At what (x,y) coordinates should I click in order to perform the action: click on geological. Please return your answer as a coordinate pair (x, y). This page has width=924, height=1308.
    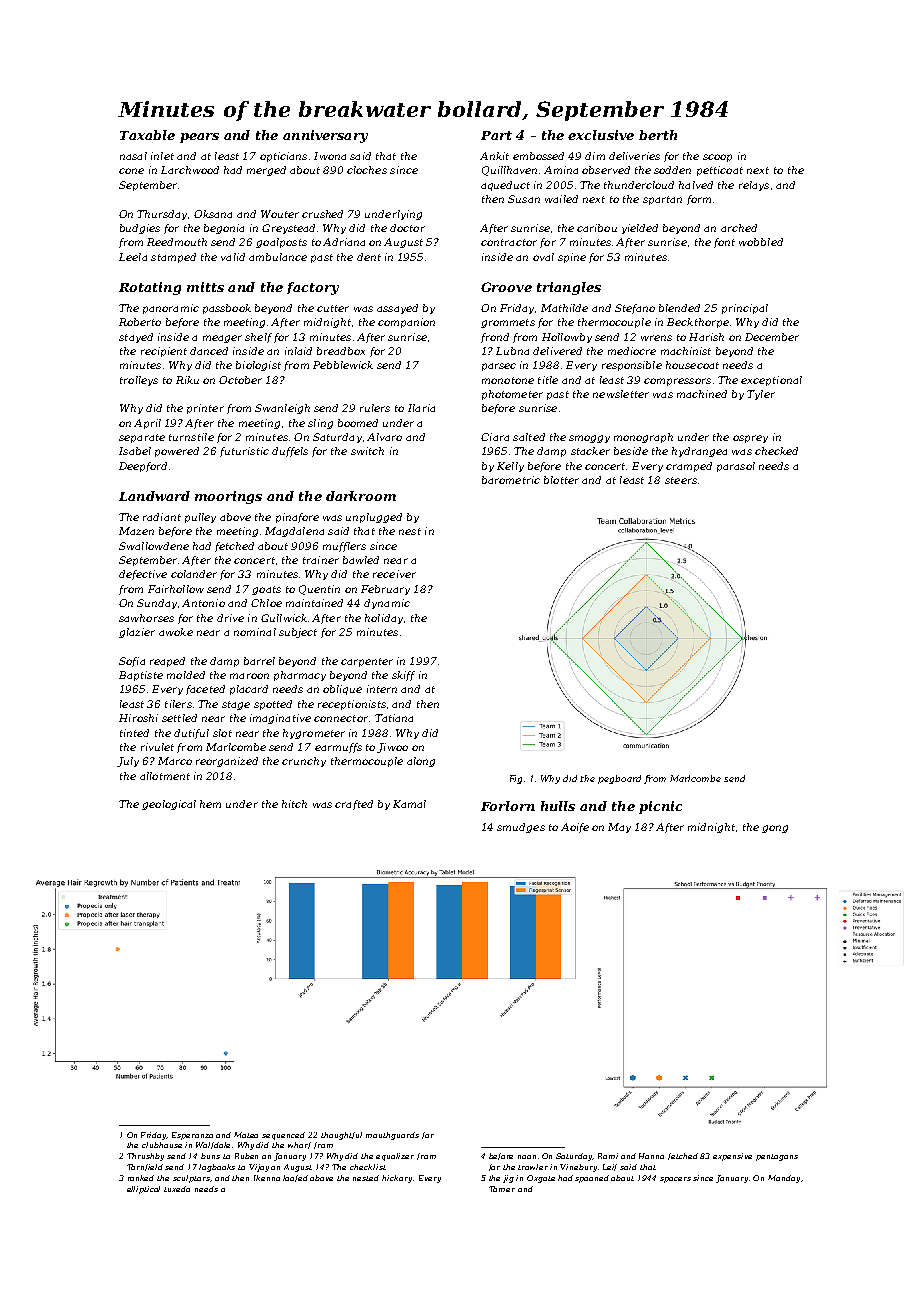
    Looking at the image, I should click on (169, 805).
